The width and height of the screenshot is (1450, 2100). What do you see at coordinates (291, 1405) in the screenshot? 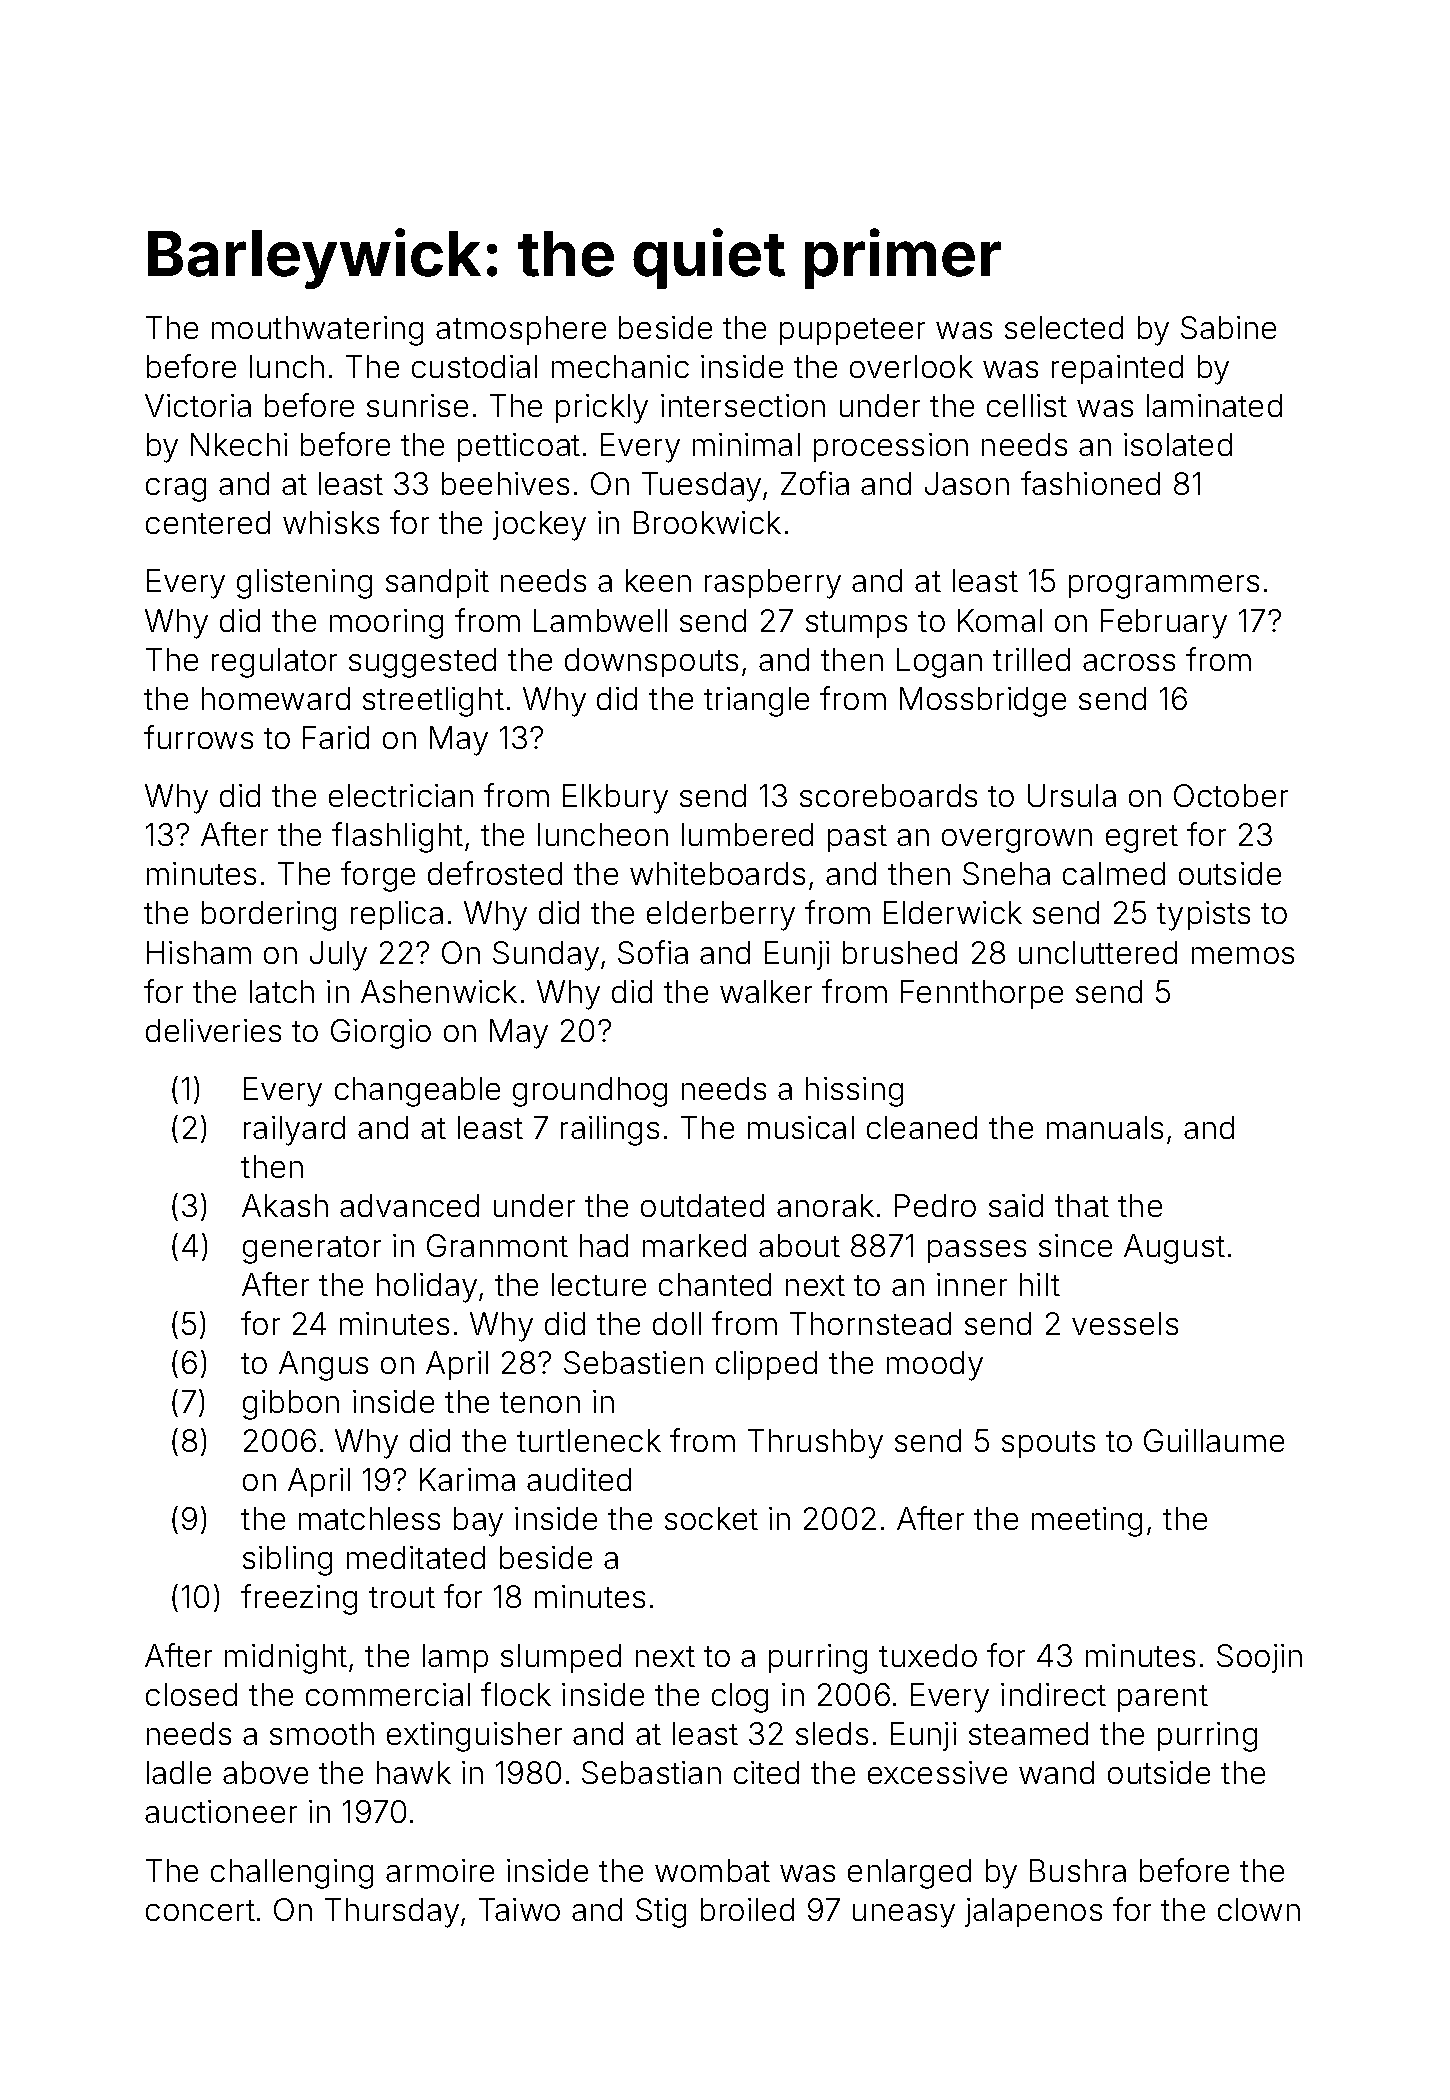
I see `gibbon` at bounding box center [291, 1405].
